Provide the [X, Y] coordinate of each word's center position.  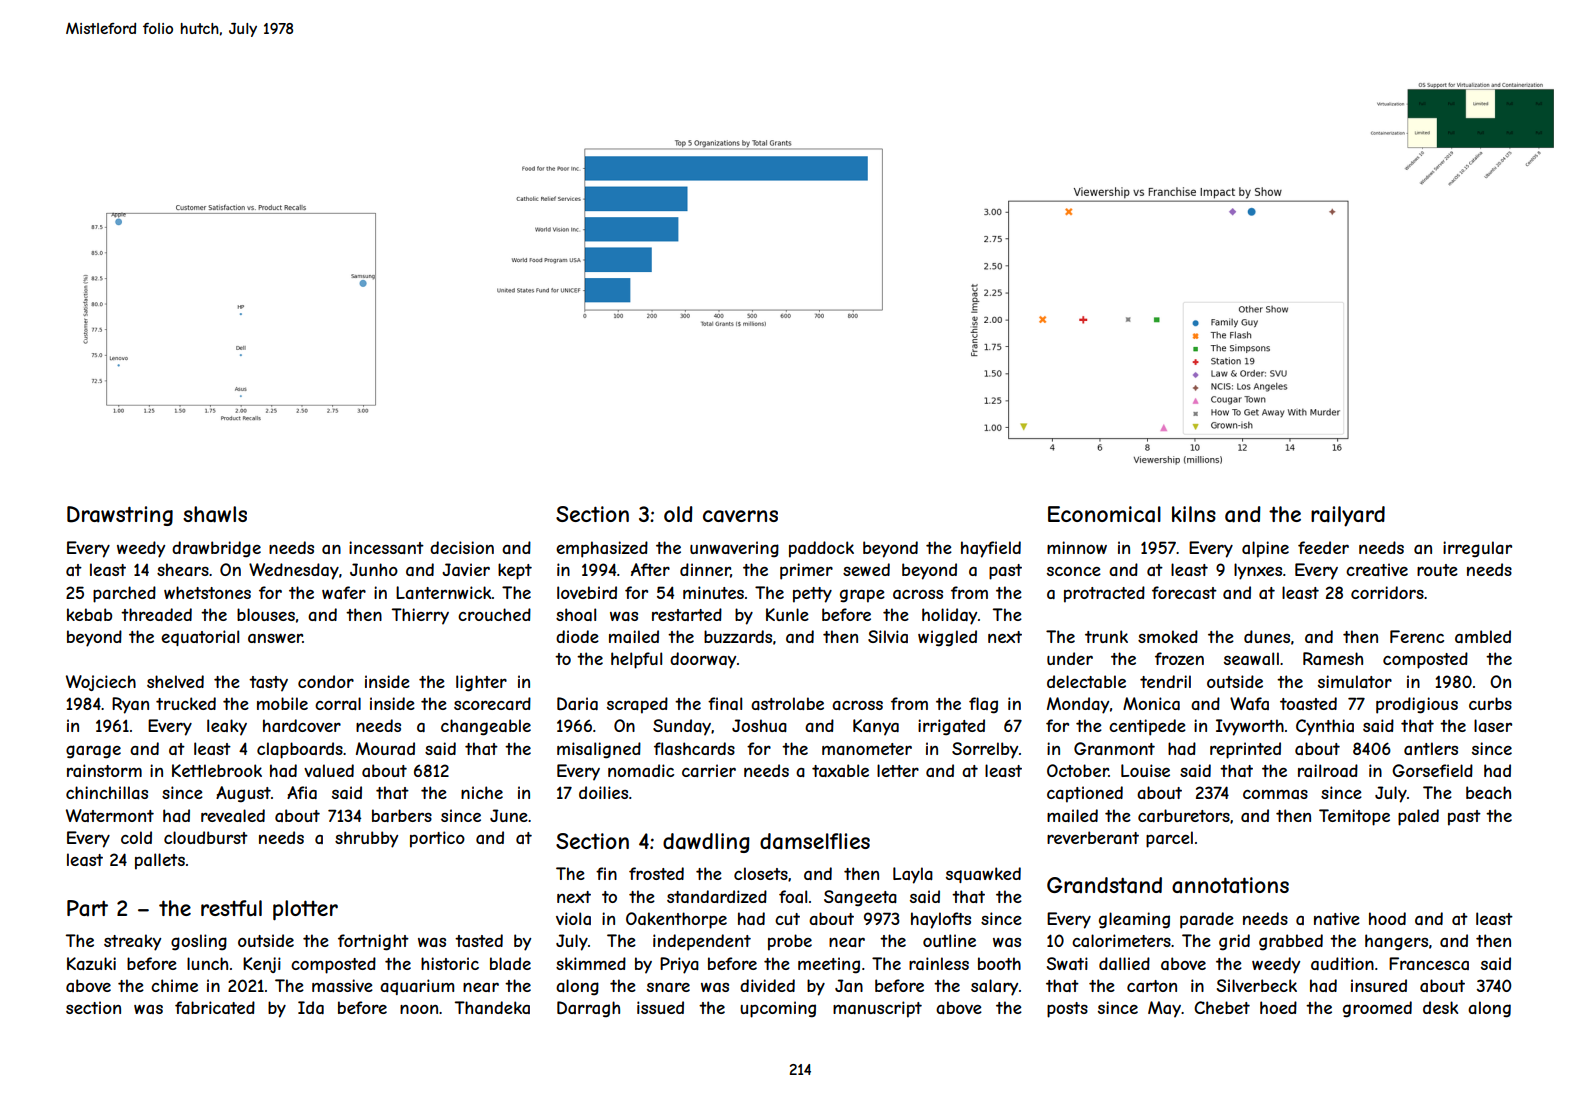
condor [326, 681]
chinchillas [107, 792]
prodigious [1417, 705]
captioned [1085, 794]
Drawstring [120, 516]
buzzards [738, 636]
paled [1418, 817]
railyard [1348, 516]
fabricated [215, 1007]
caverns [740, 516]
